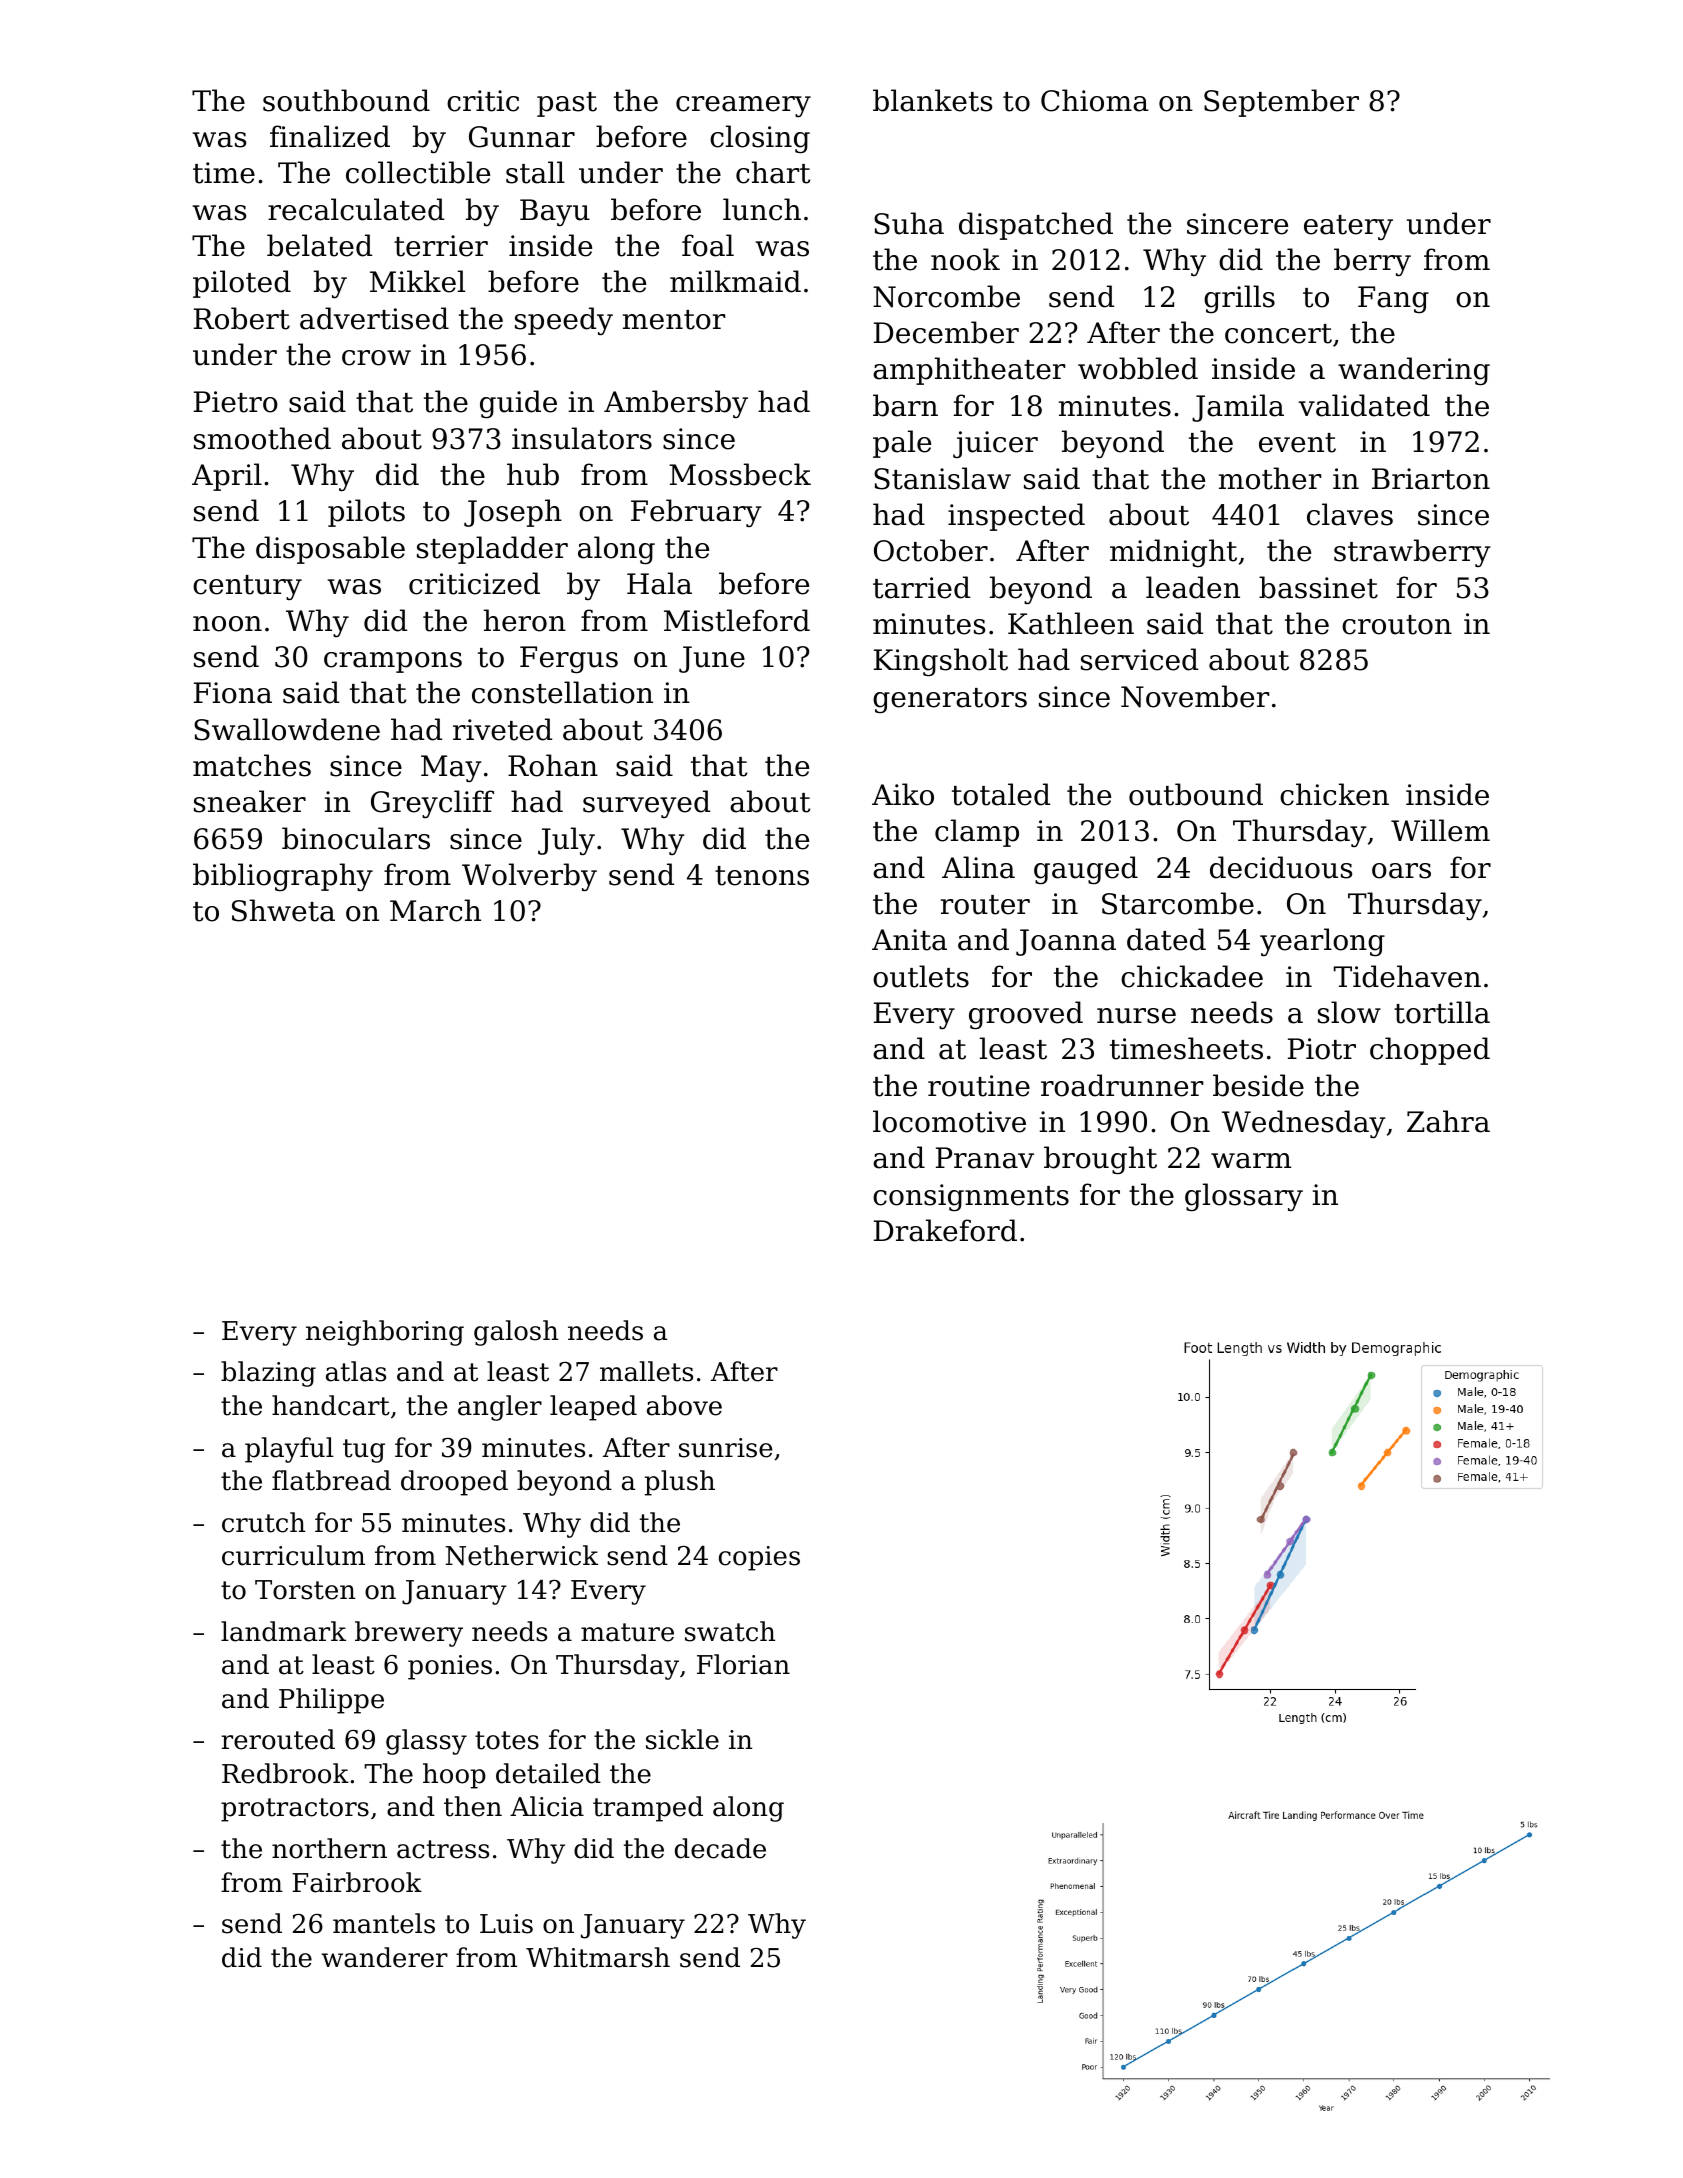 The width and height of the screenshot is (1683, 2178). Describe the element at coordinates (743, 1664) in the screenshot. I see `Florian` at that location.
